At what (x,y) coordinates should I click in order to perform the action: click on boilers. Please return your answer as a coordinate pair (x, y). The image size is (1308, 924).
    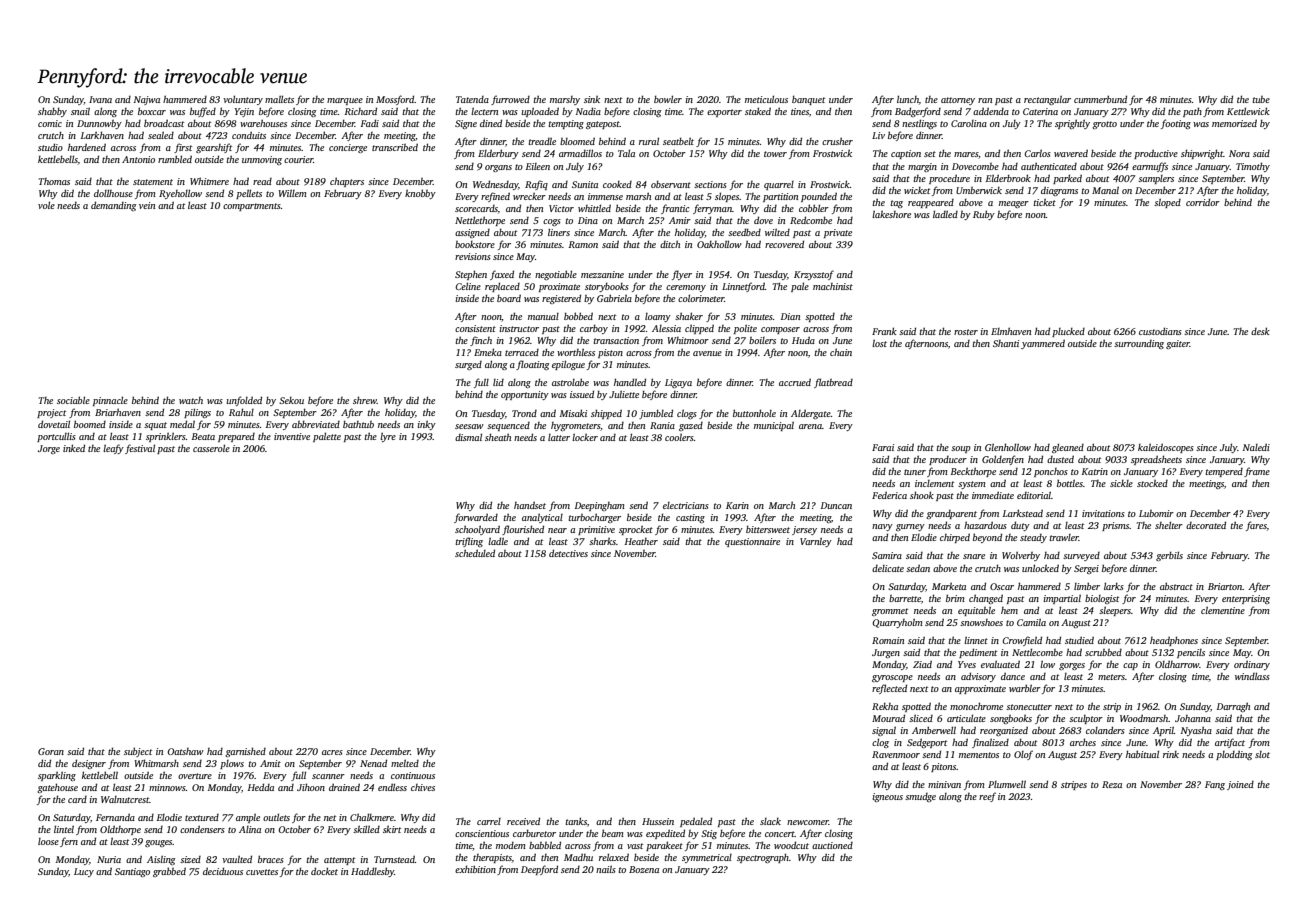
    Looking at the image, I should click on (762, 340).
